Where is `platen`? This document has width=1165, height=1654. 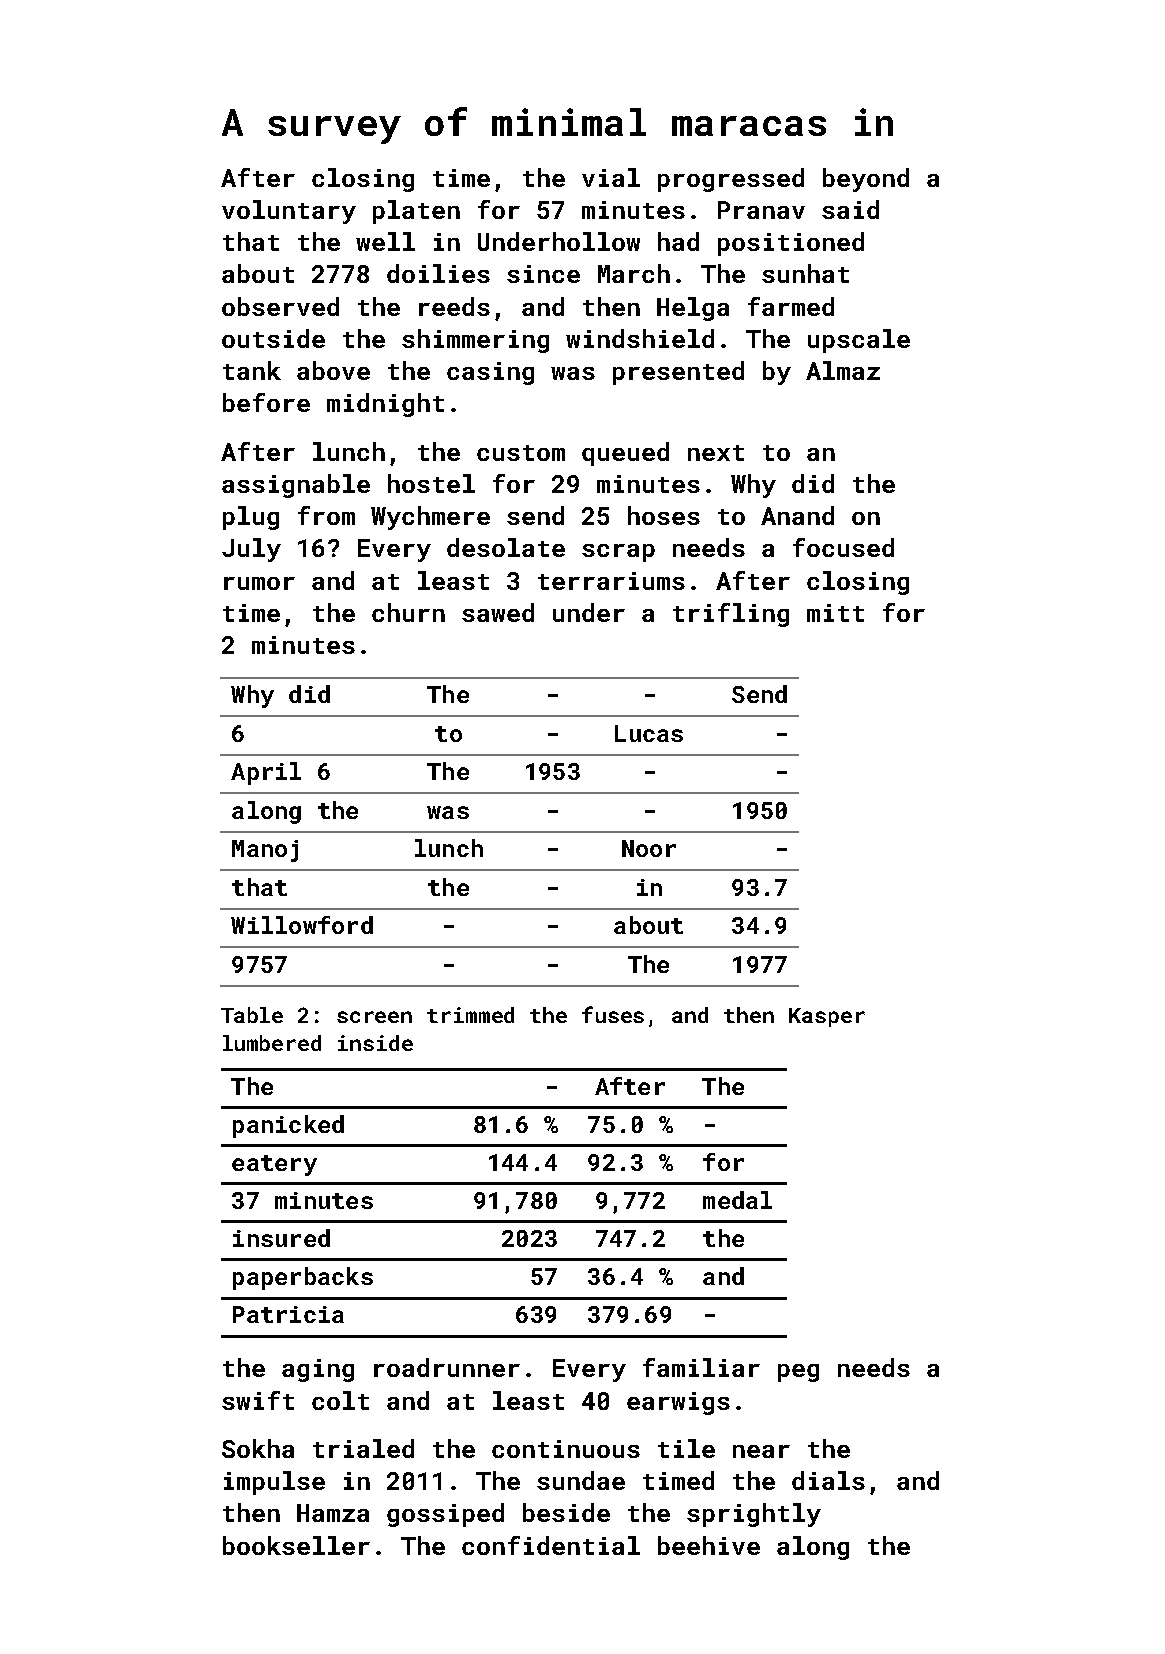 platen is located at coordinates (416, 212).
